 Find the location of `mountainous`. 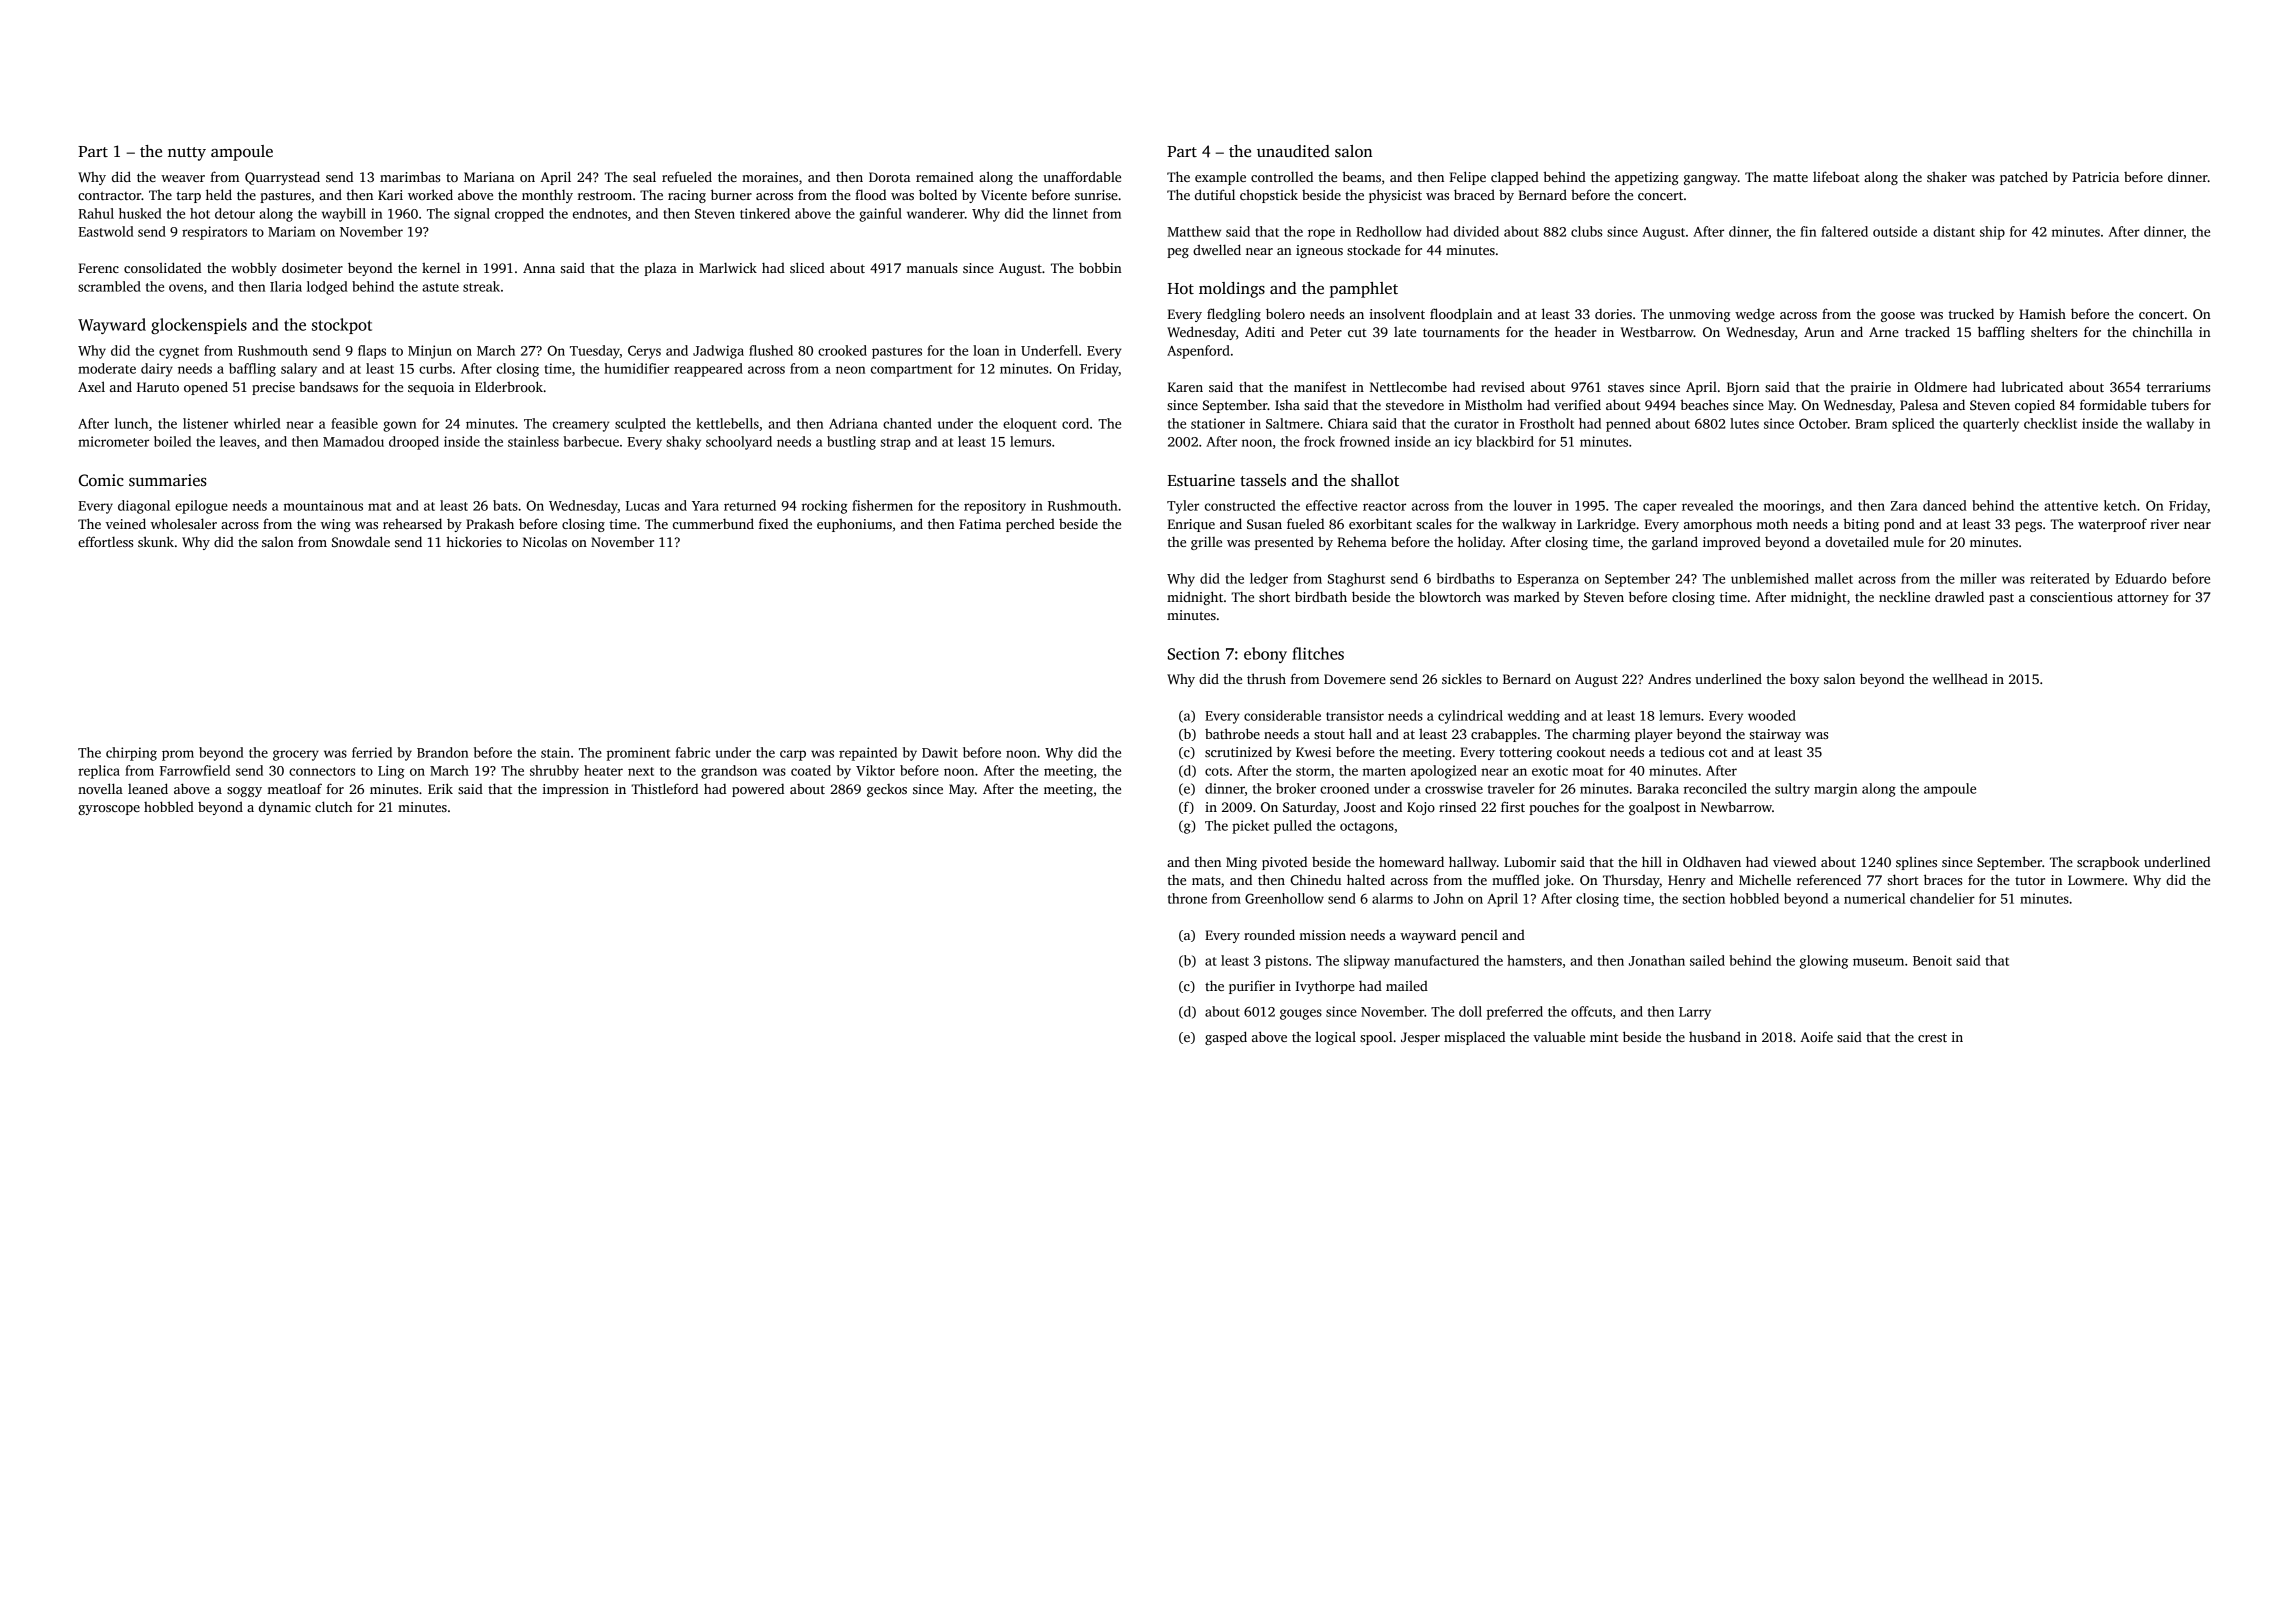

mountainous is located at coordinates (323, 505).
